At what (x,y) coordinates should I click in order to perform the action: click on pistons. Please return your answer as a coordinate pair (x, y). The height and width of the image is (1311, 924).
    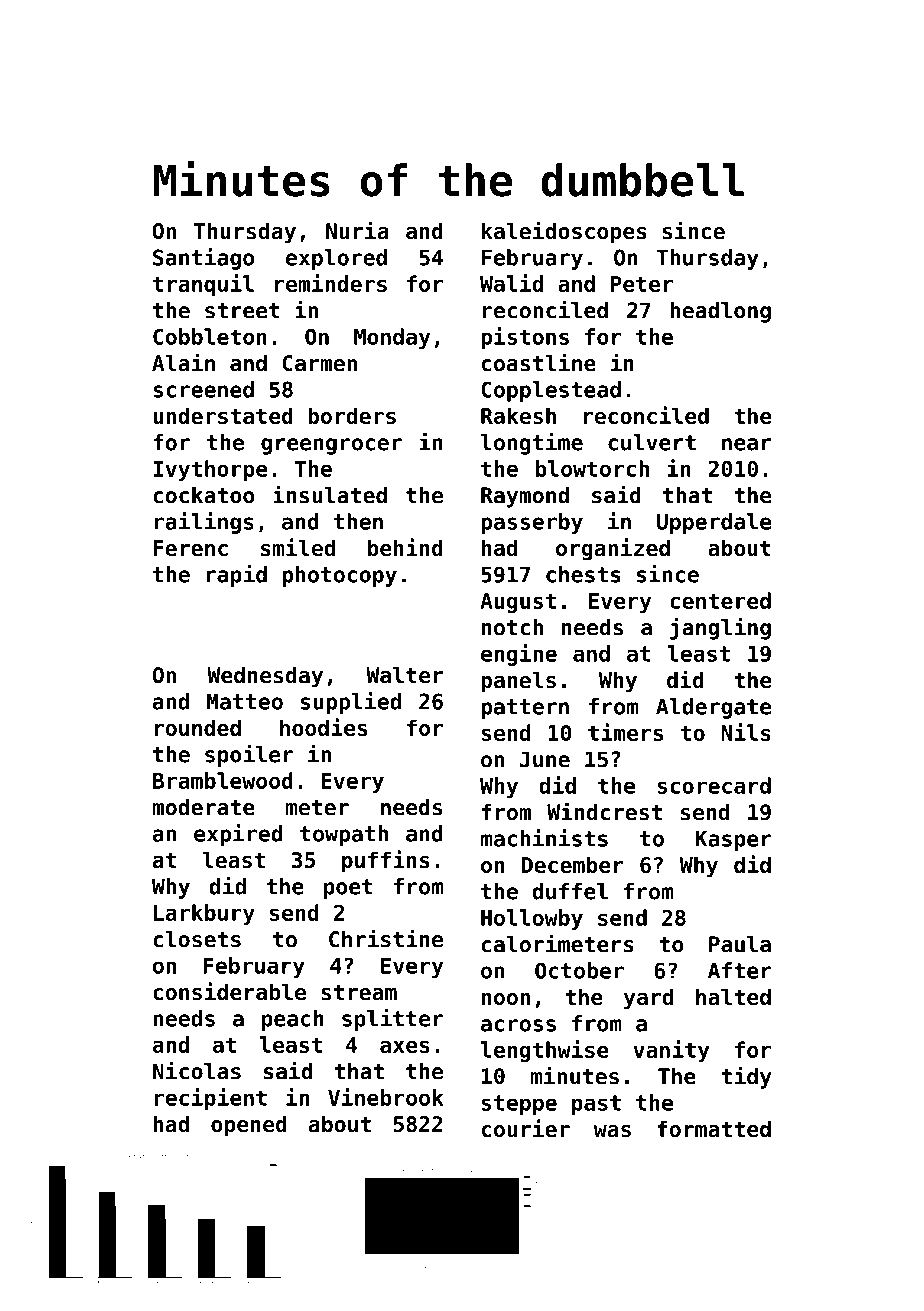
    Looking at the image, I should click on (525, 338).
